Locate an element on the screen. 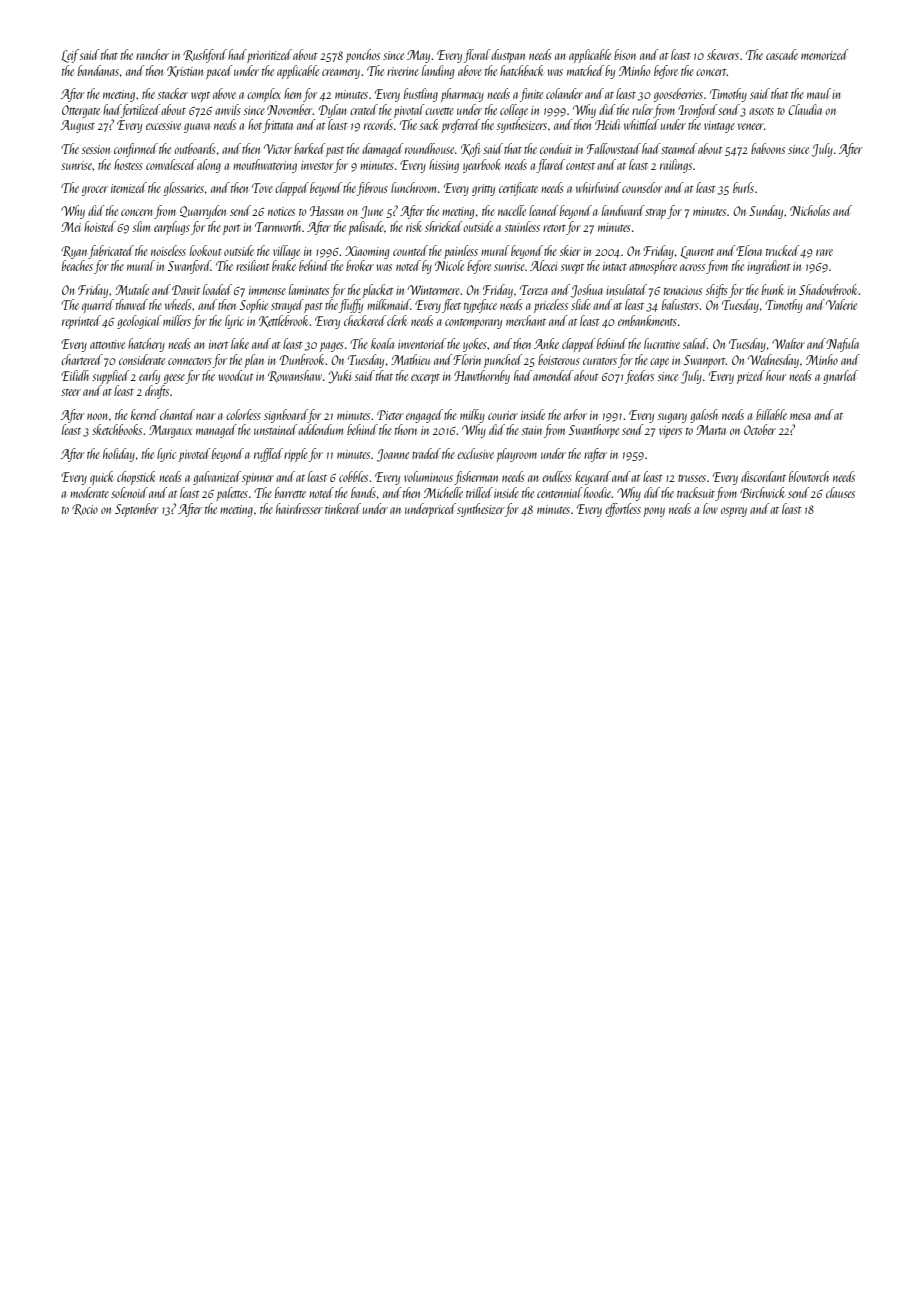  village is located at coordinates (286, 252).
